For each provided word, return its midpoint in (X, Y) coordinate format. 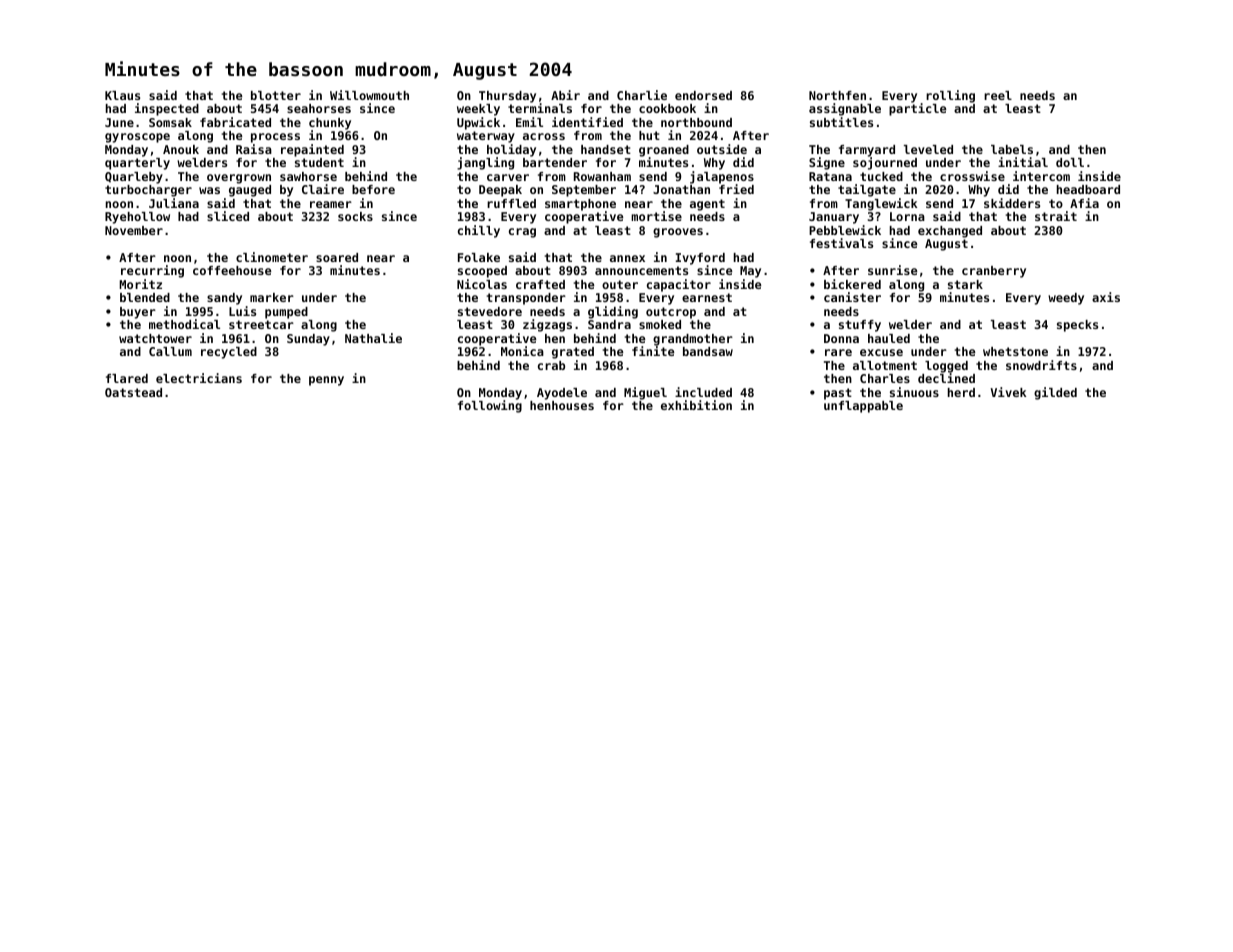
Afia (1084, 203)
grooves (678, 233)
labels (1012, 149)
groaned (664, 151)
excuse (881, 352)
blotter (276, 95)
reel (998, 95)
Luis (242, 311)
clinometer (272, 257)
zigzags (547, 325)
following (490, 406)
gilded (1055, 393)
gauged (250, 191)
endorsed (703, 95)
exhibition (696, 405)
